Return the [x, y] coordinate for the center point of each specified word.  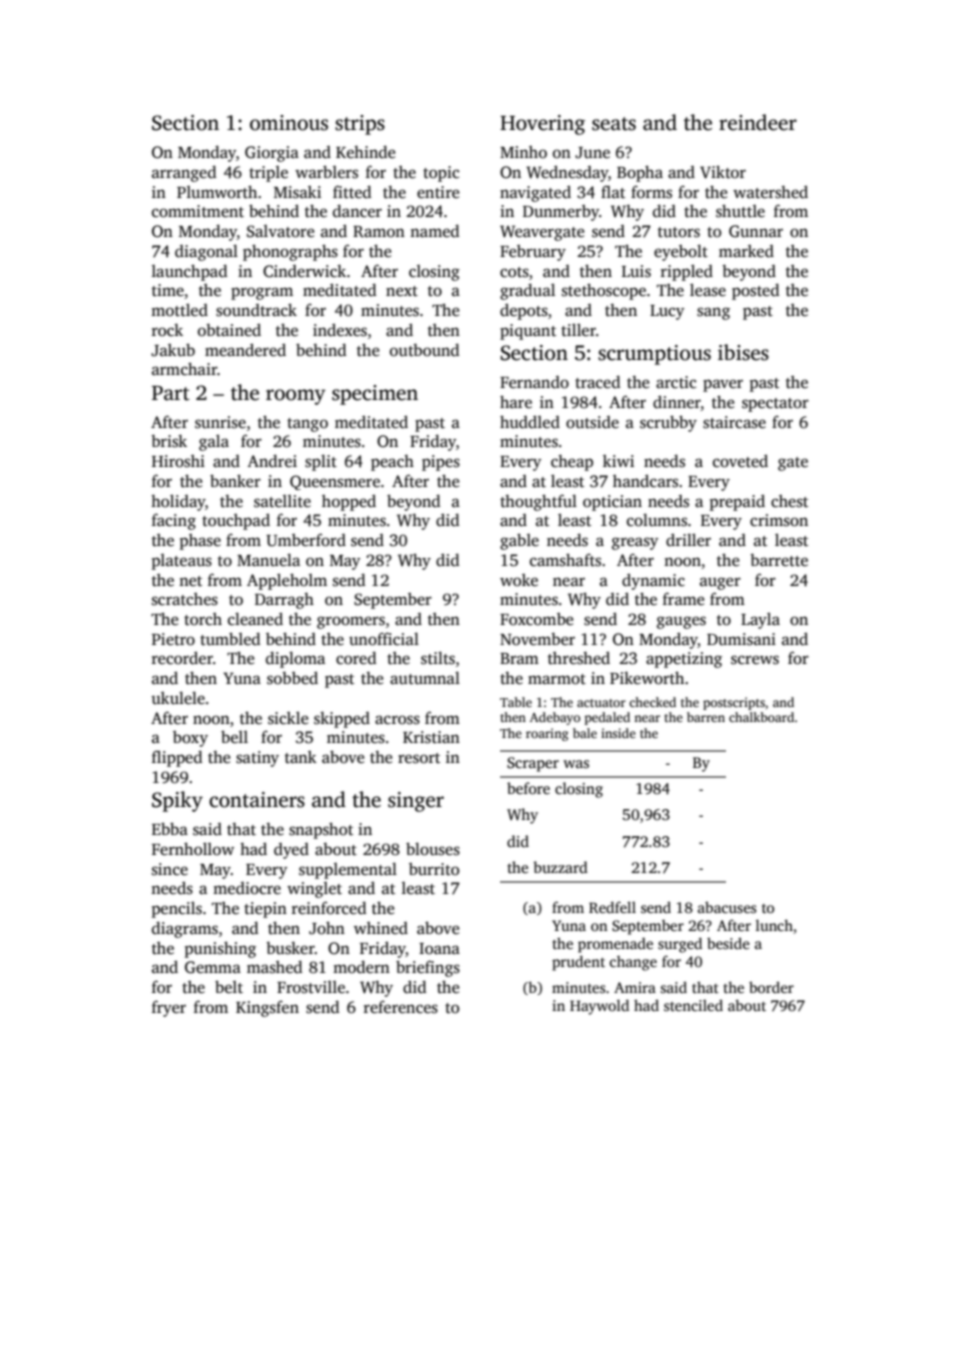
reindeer [758, 122]
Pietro [173, 639]
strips [360, 125]
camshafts [565, 560]
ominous [289, 123]
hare [516, 401]
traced [597, 382]
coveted [740, 461]
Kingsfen [267, 1008]
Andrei [272, 460]
